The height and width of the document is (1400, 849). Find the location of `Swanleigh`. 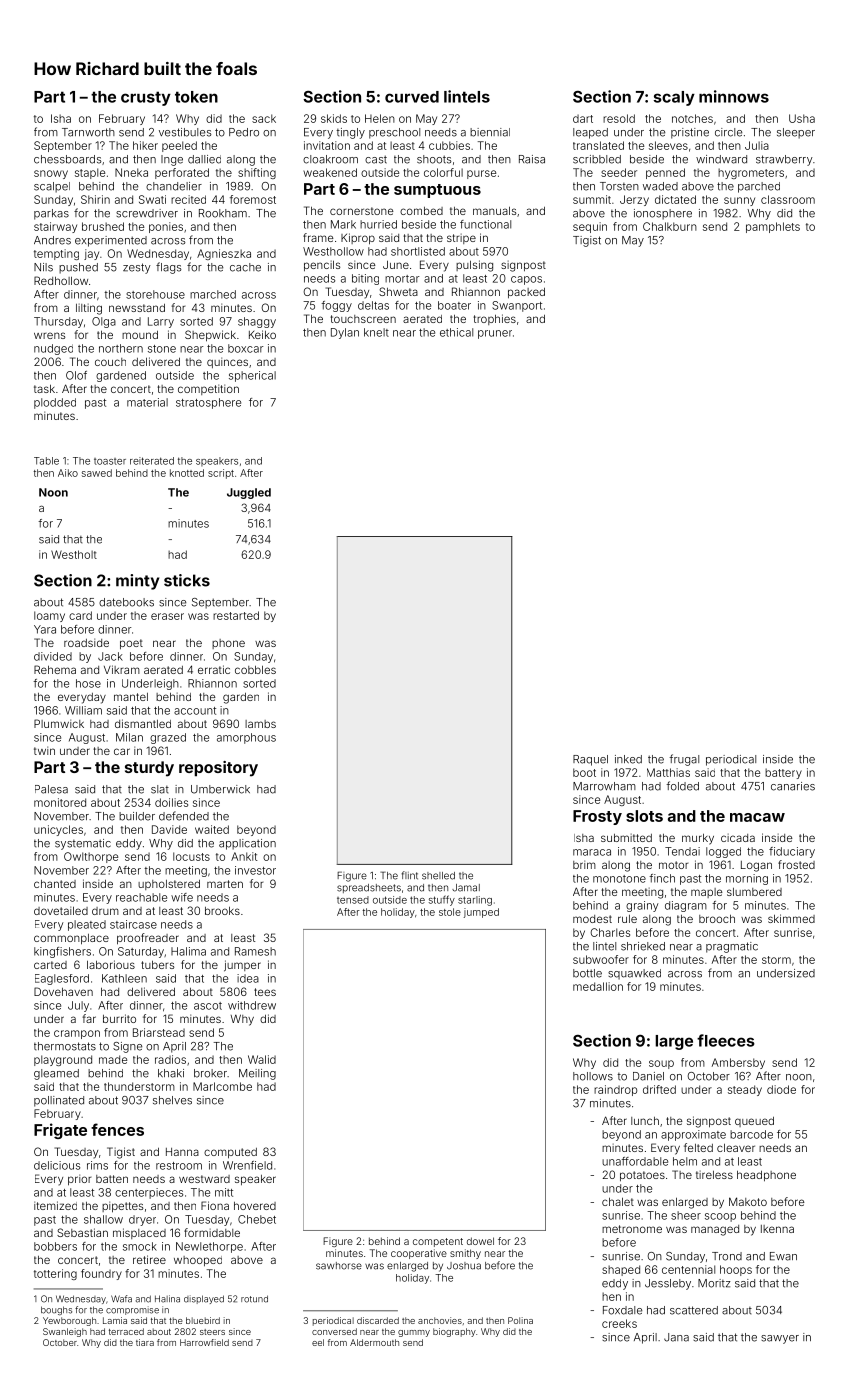

Swanleigh is located at coordinates (65, 1332).
